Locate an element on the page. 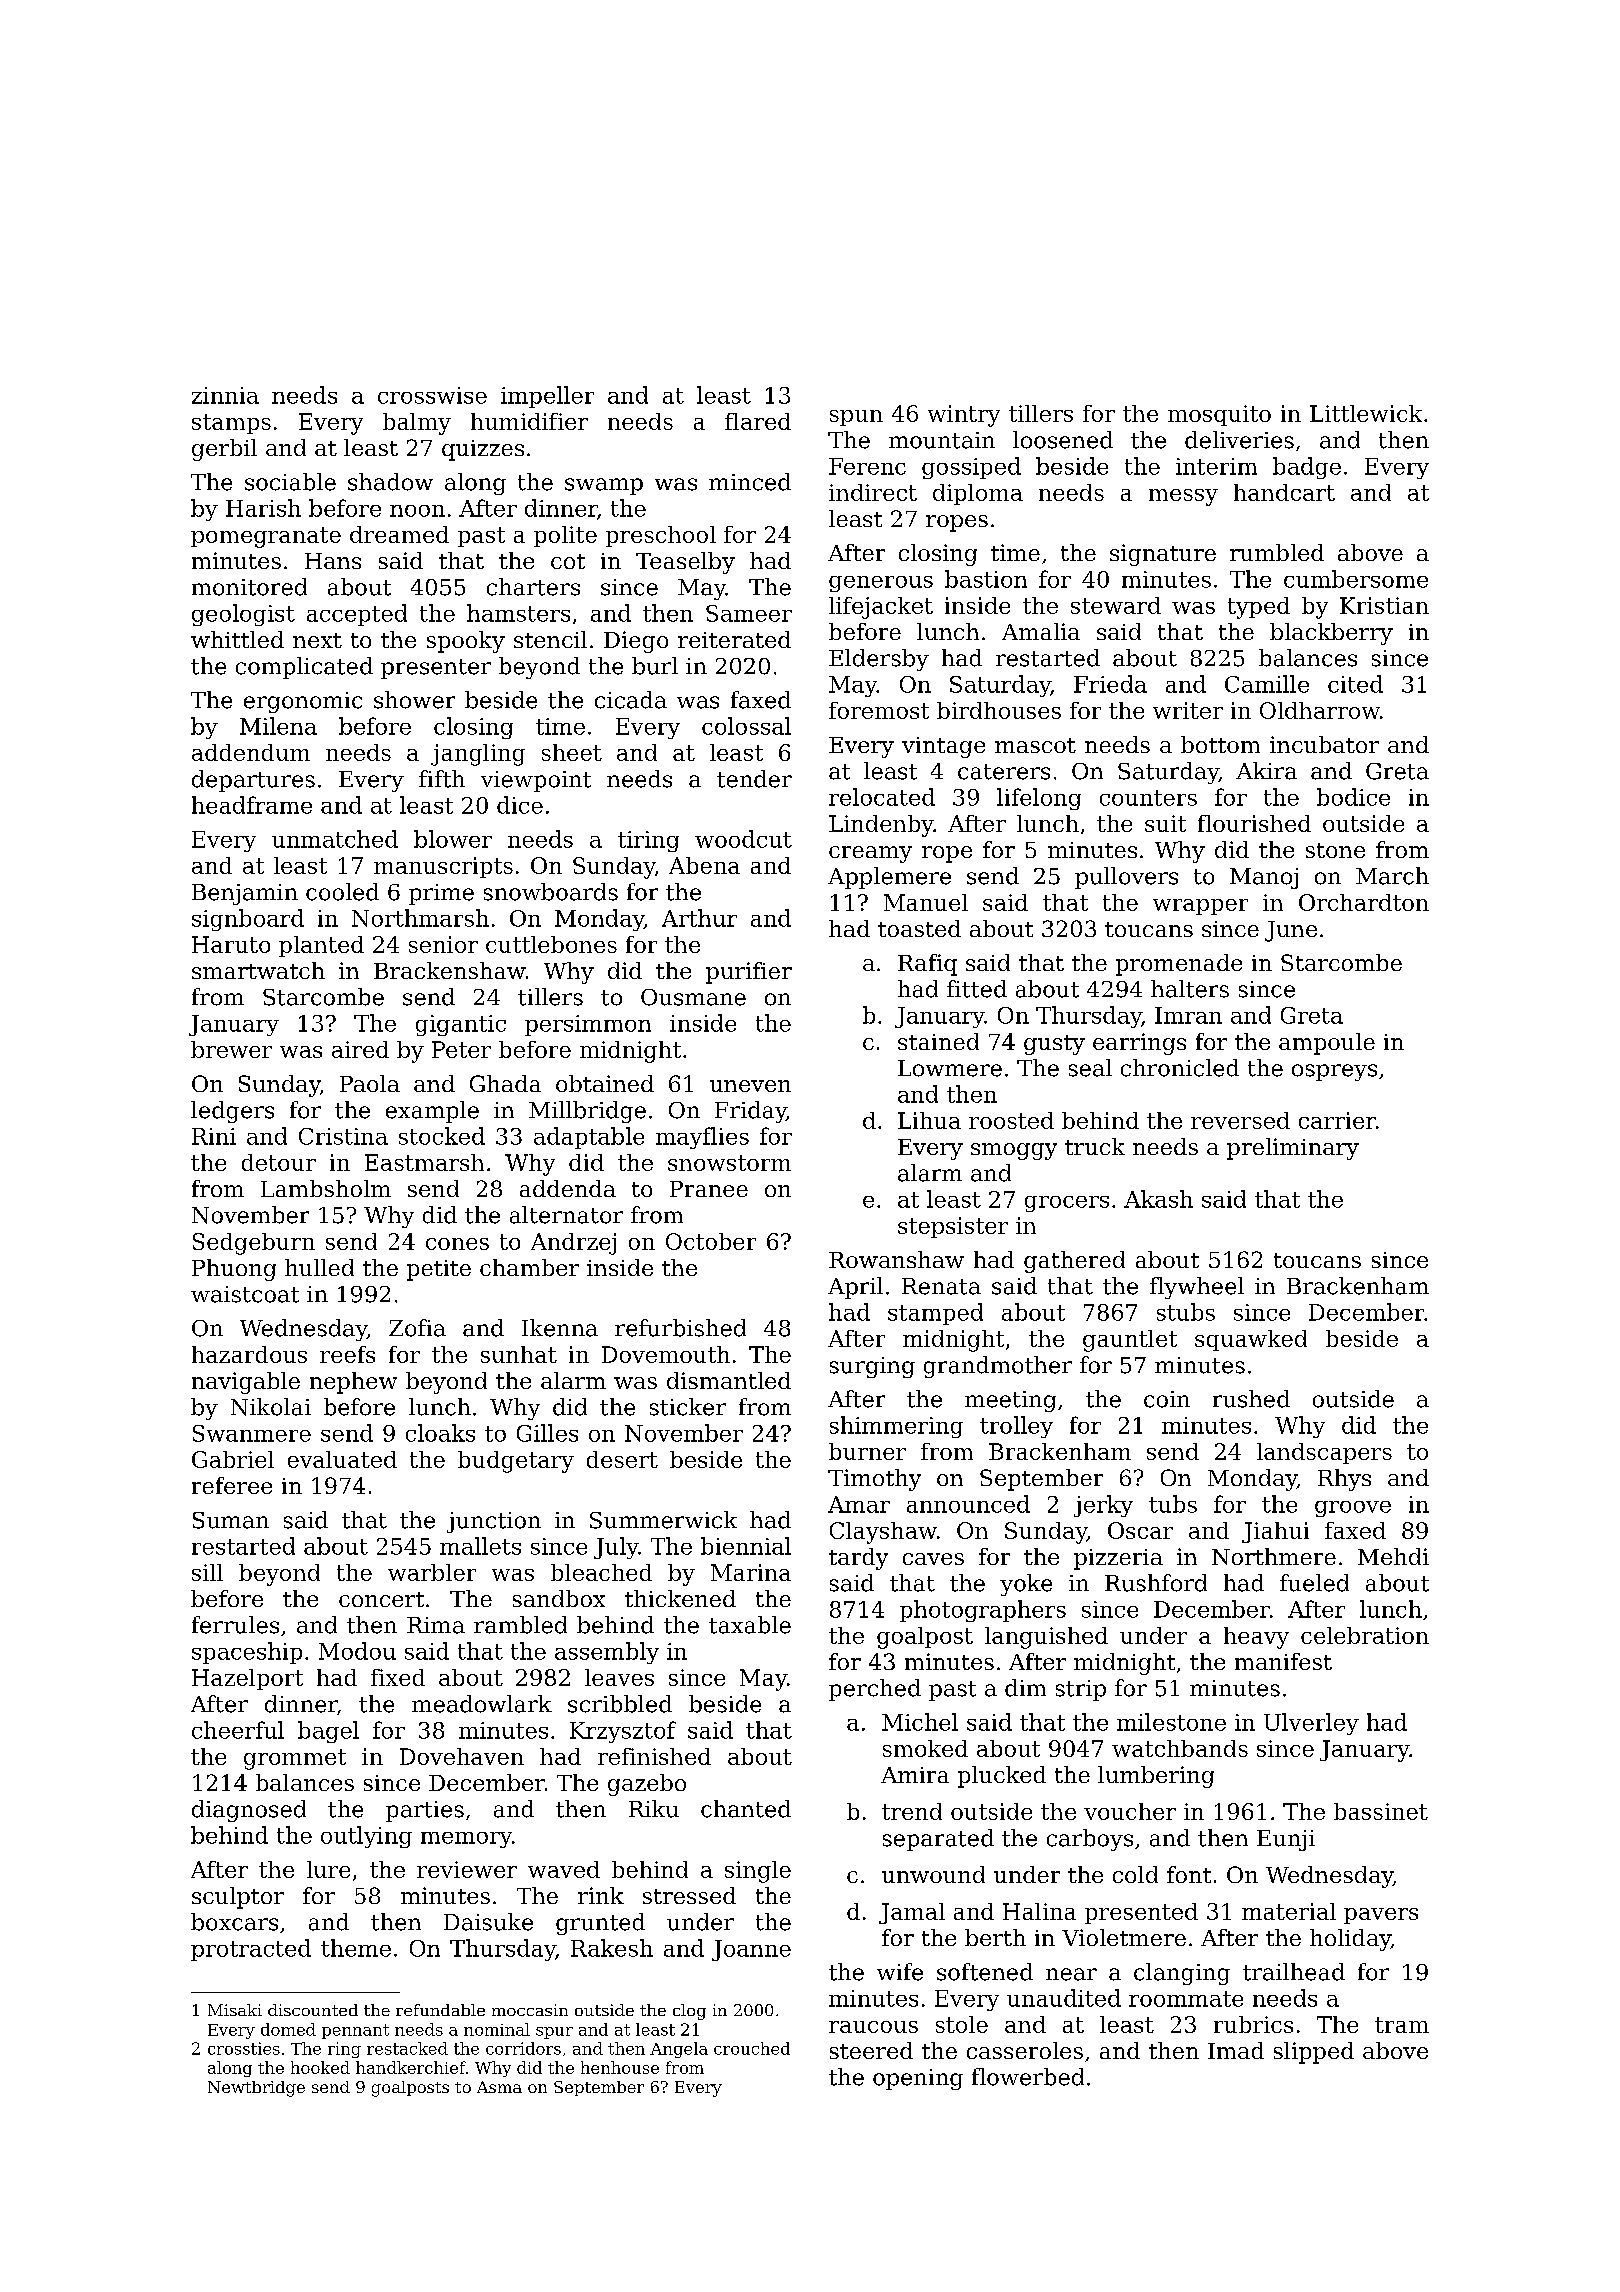 Image resolution: width=1620 pixels, height=2292 pixels. cloaks is located at coordinates (440, 1433).
